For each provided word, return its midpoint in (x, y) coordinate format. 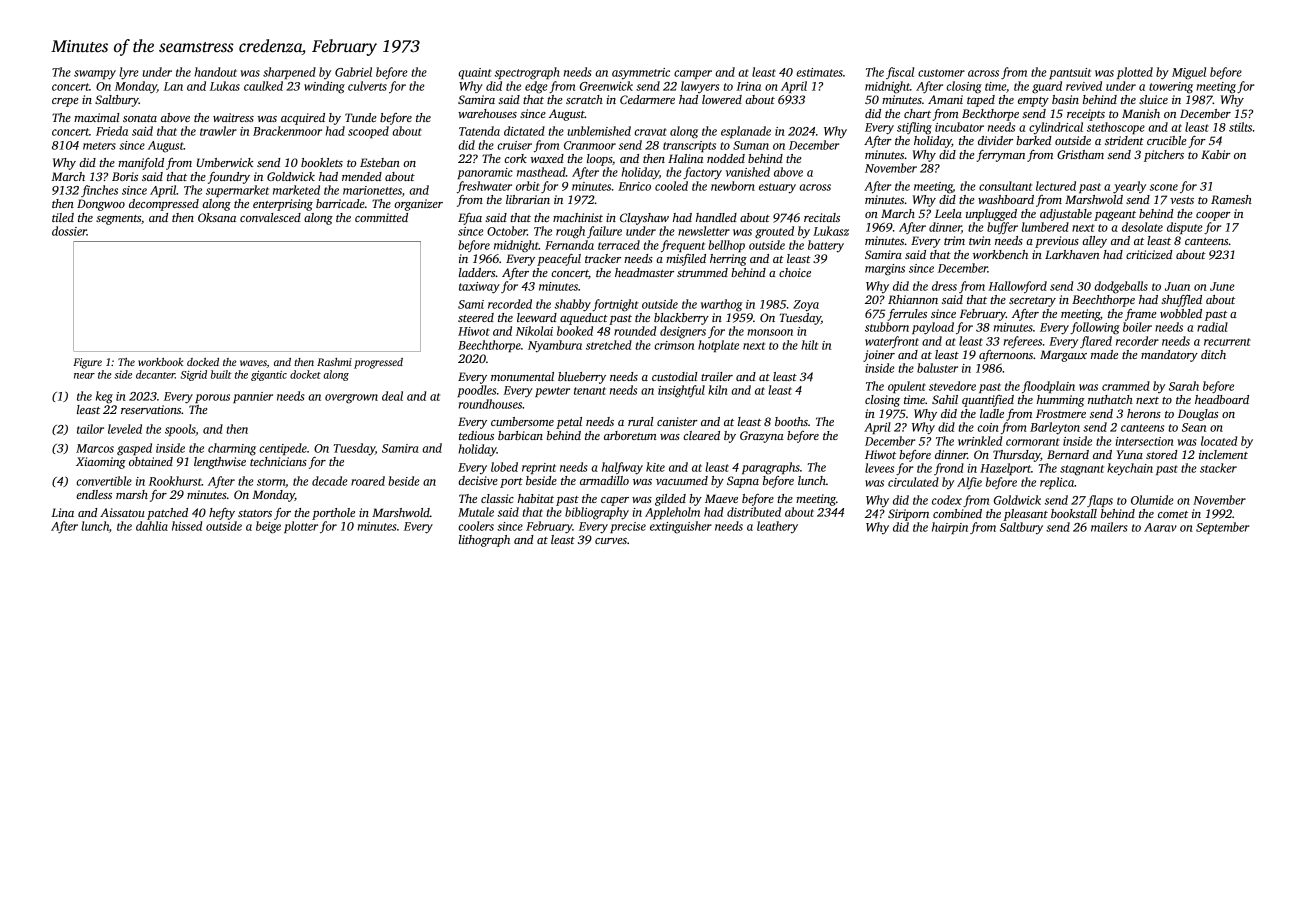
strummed (702, 272)
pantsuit (1070, 73)
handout (215, 72)
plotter (301, 527)
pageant (1115, 216)
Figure (87, 363)
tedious (476, 435)
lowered (722, 99)
